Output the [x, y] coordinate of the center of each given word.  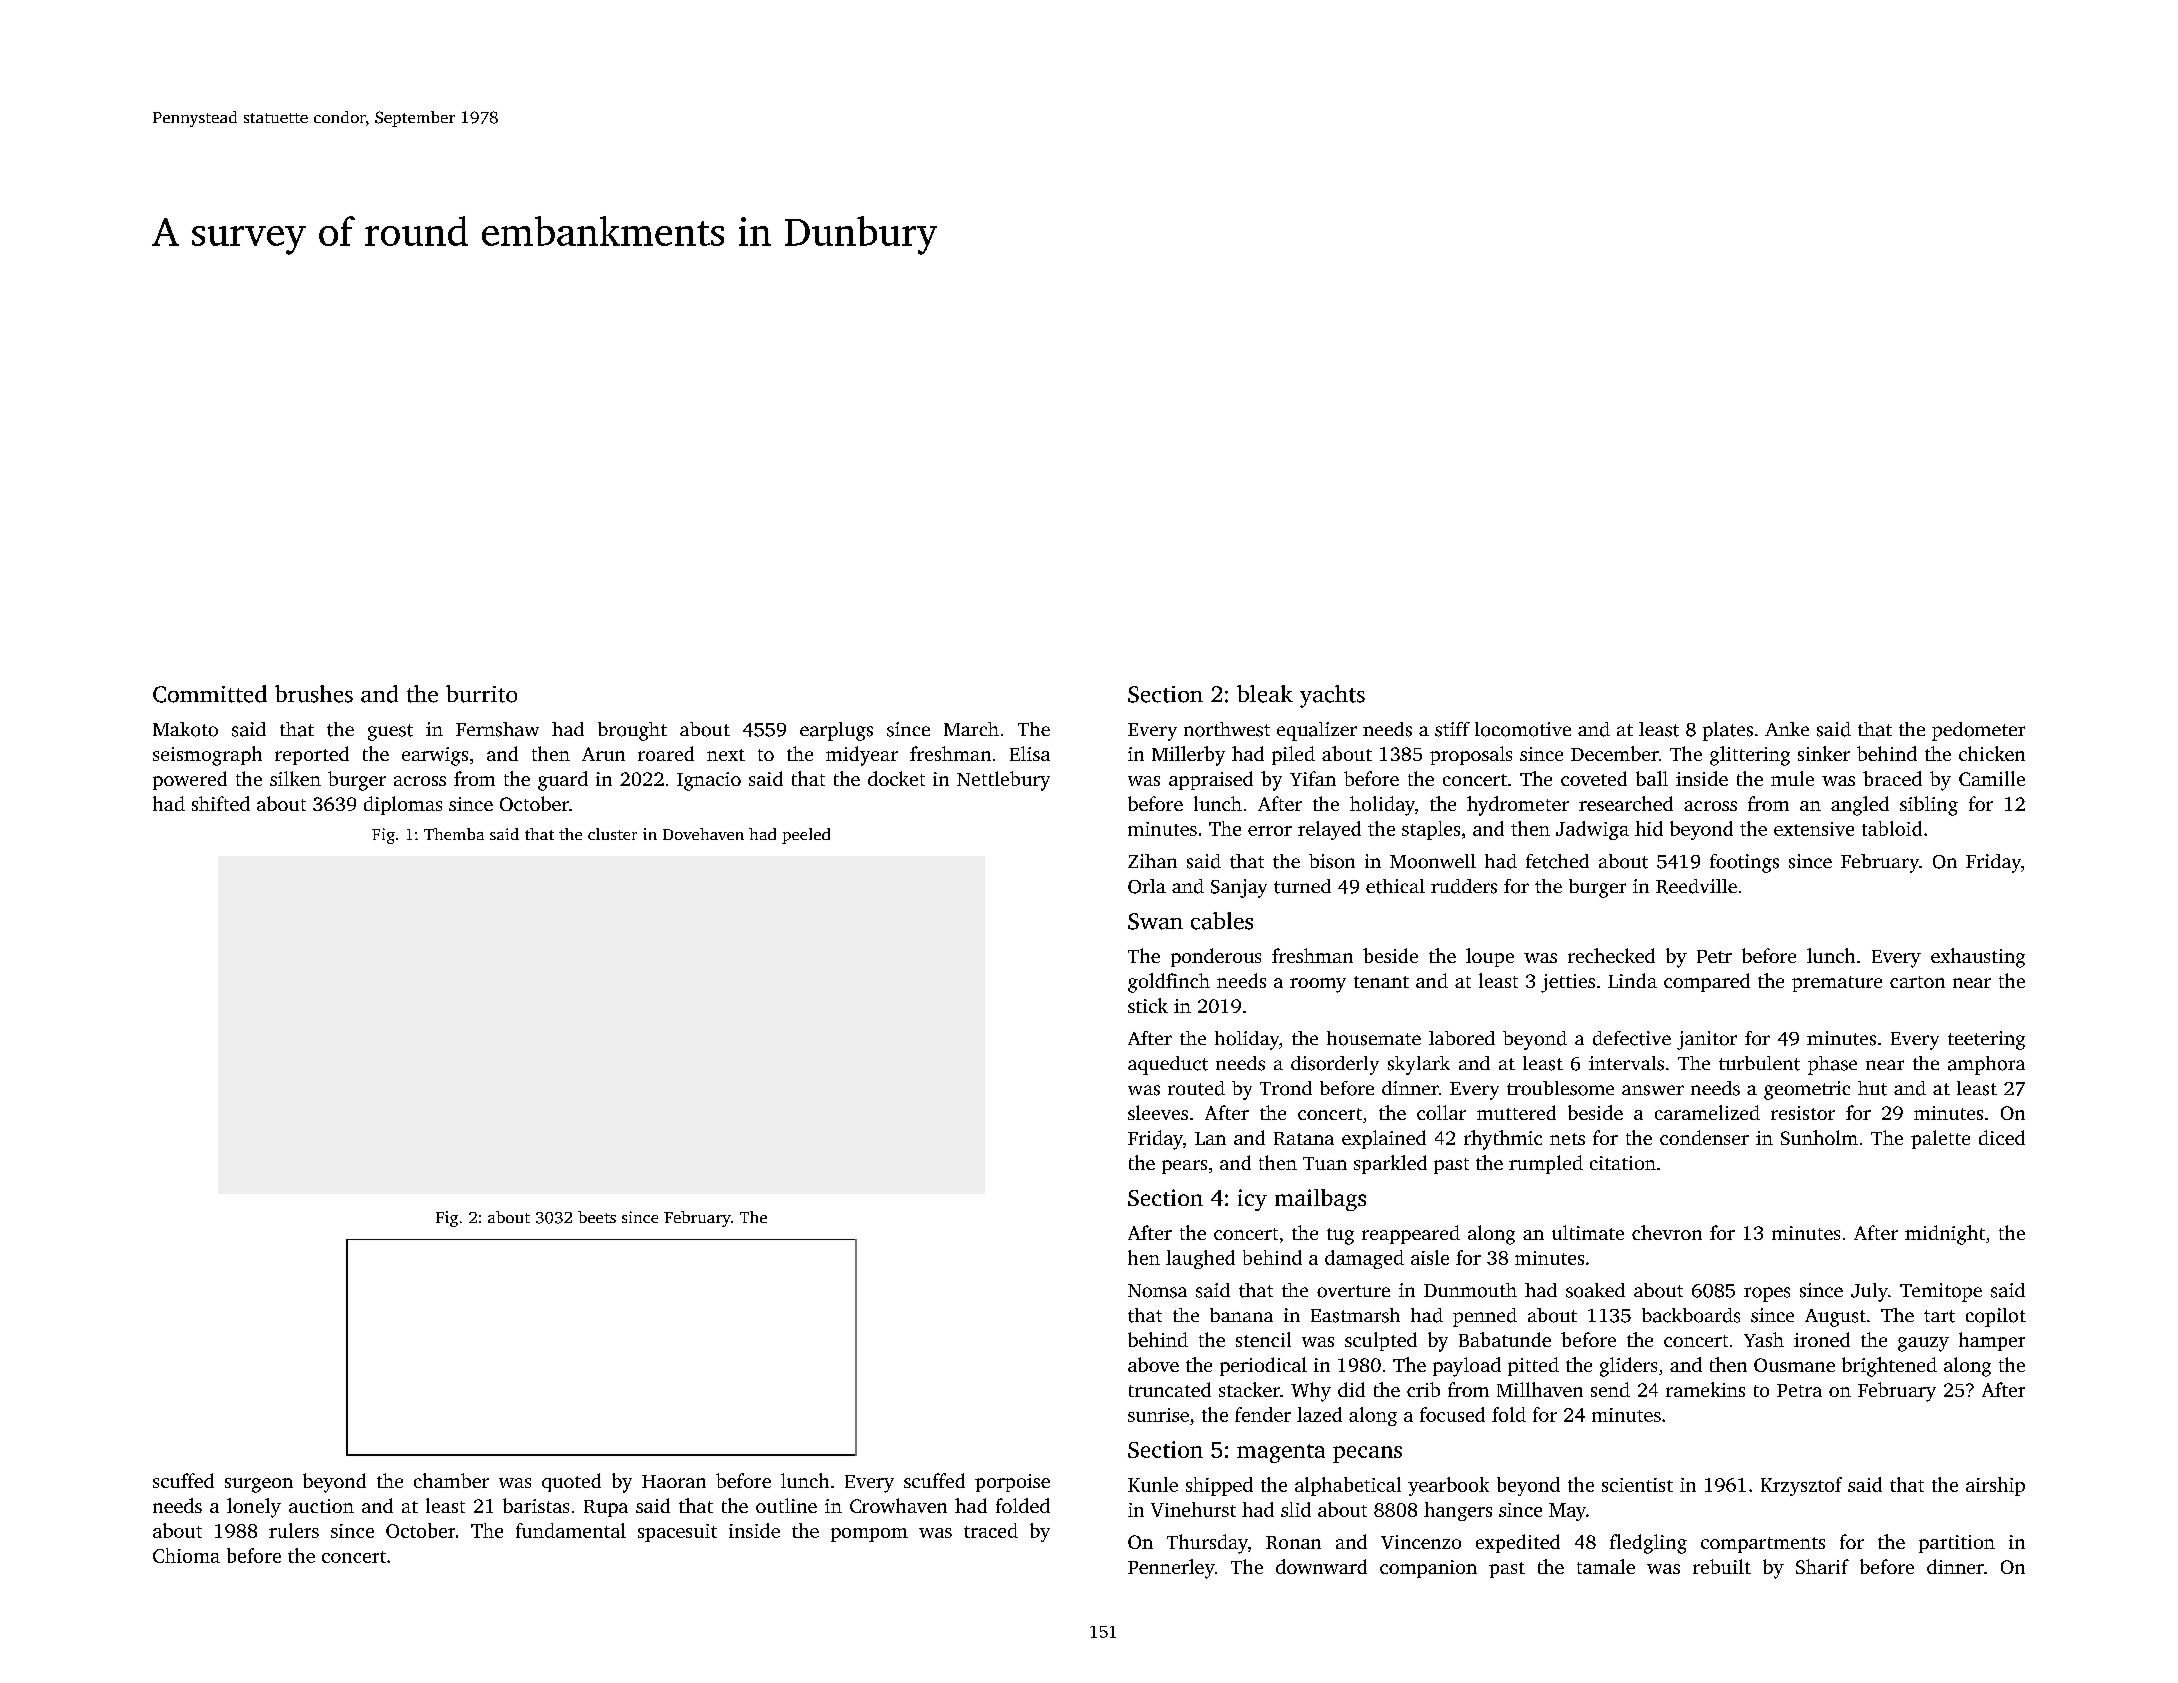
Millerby [1188, 756]
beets [597, 1217]
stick [1148, 1005]
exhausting [1978, 958]
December [1615, 753]
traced [991, 1530]
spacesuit [677, 1533]
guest [390, 732]
